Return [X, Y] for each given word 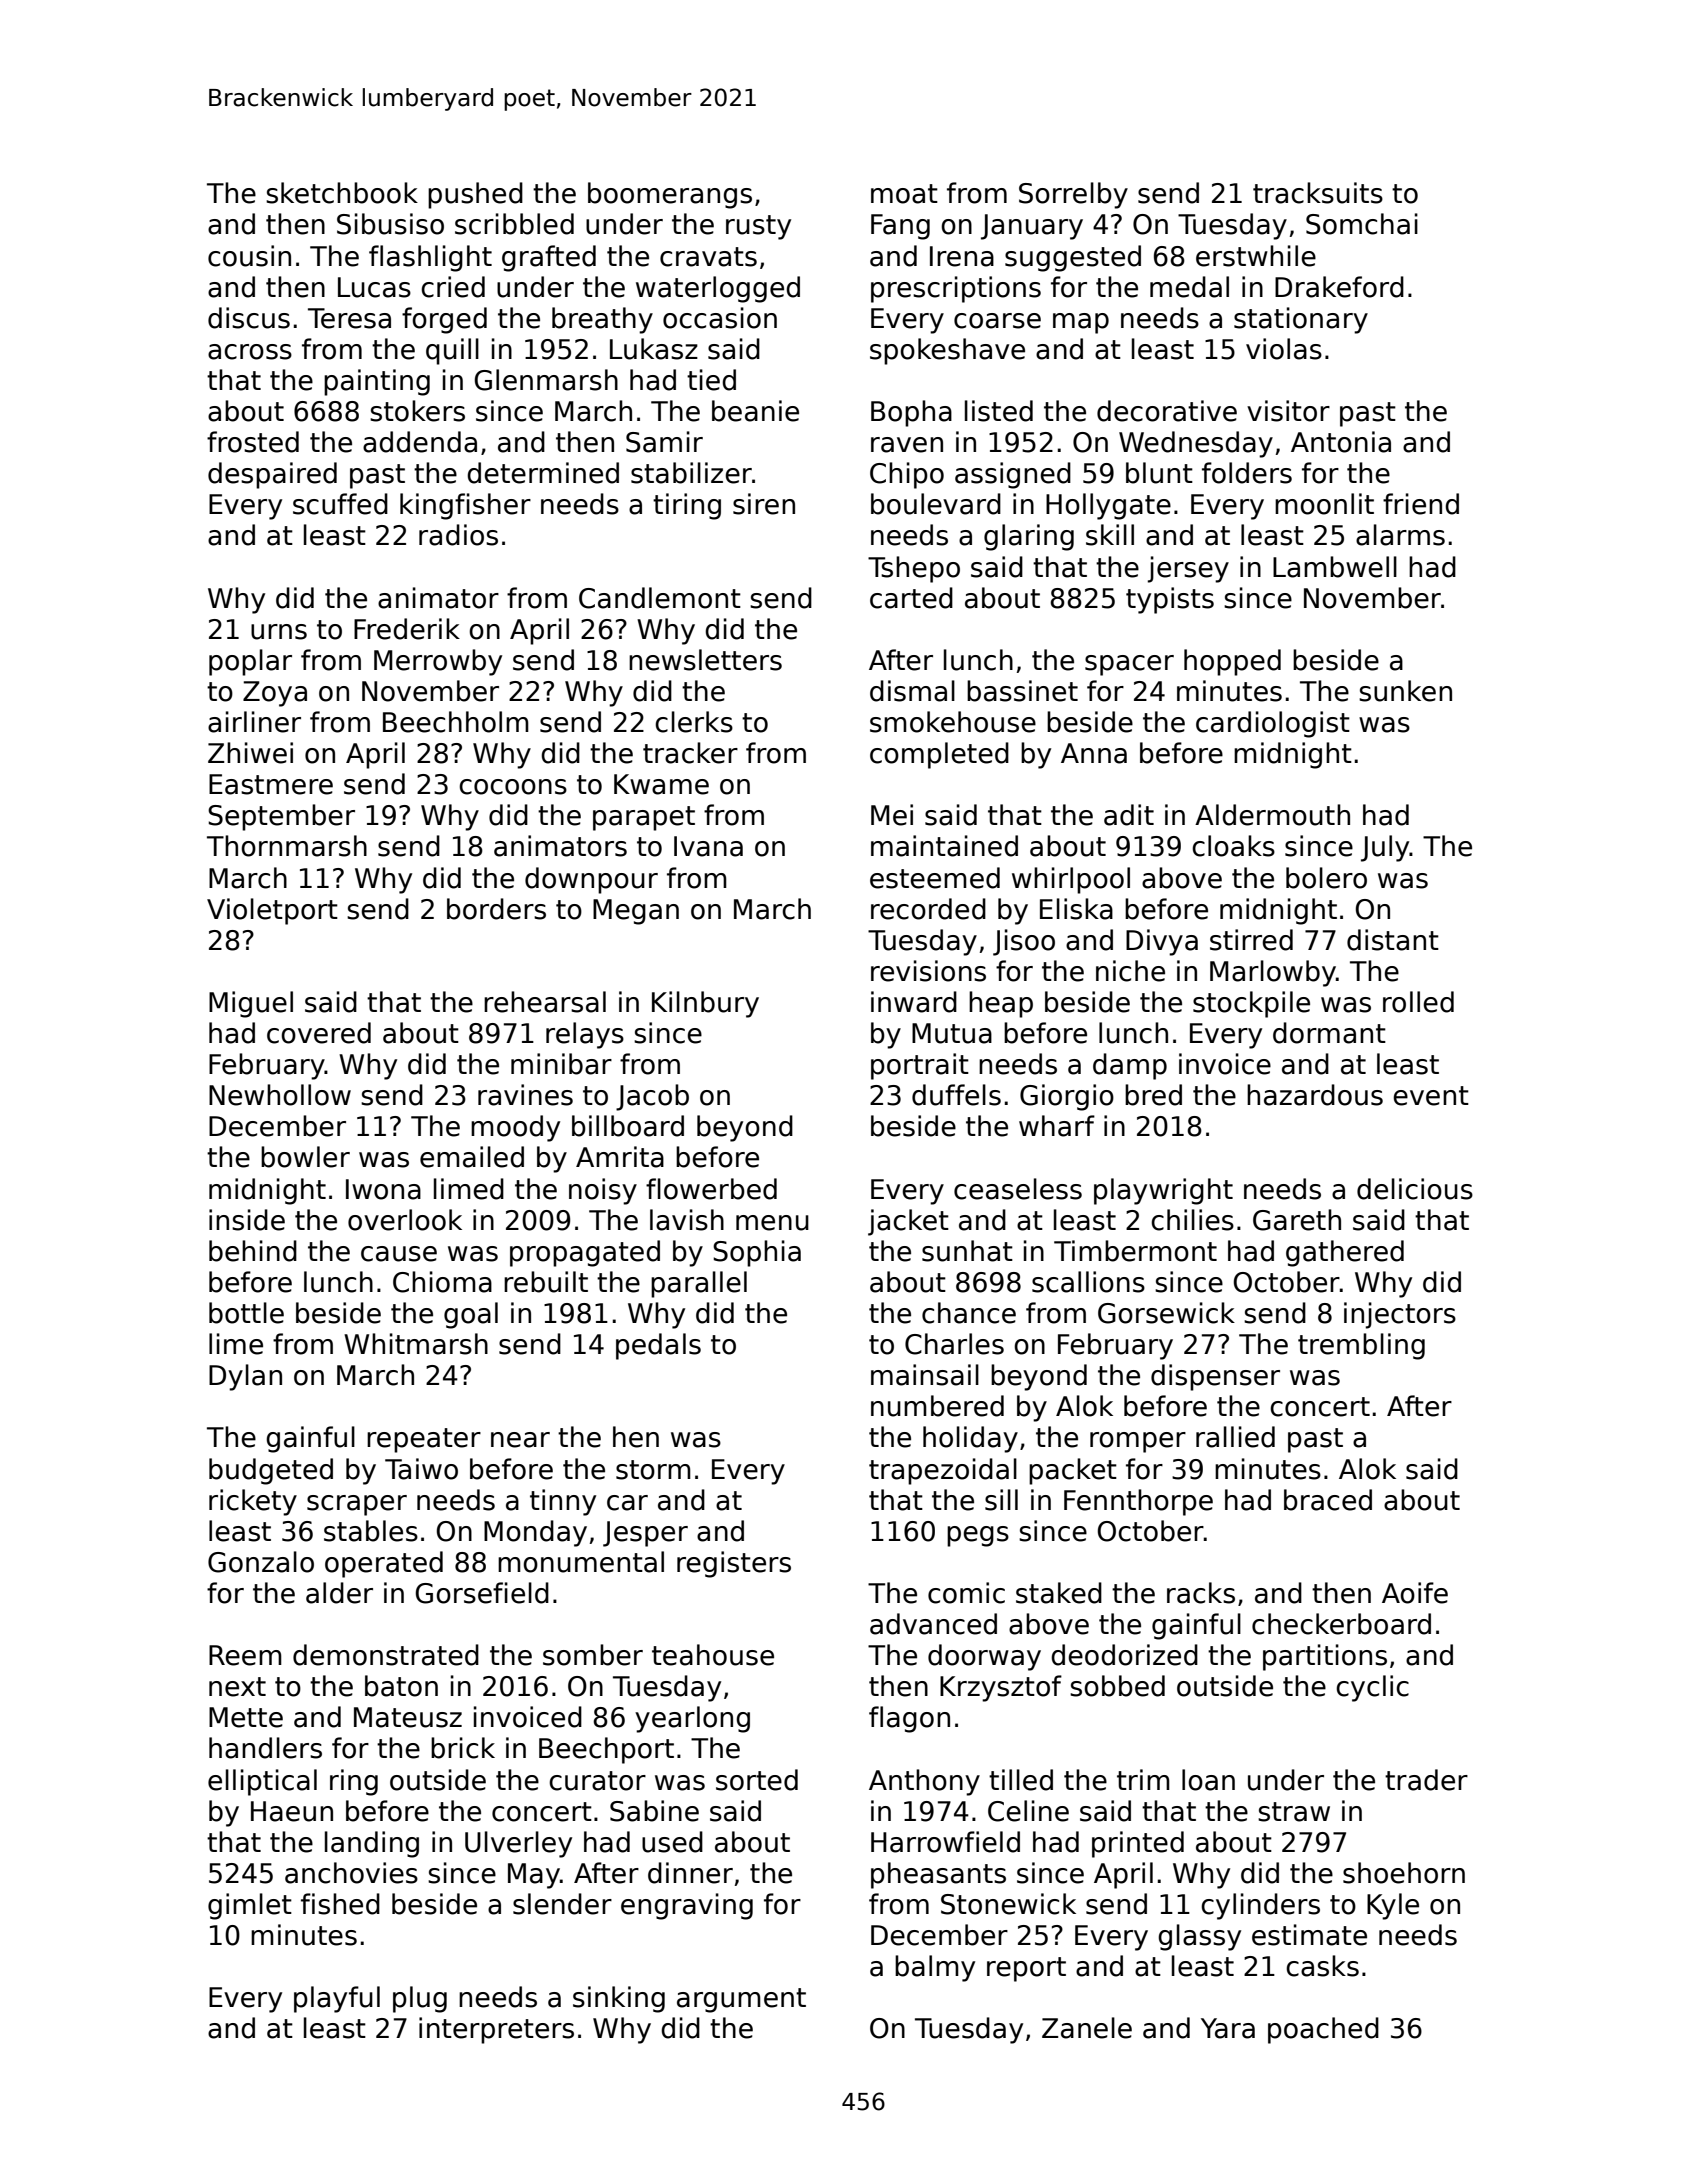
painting [377, 382]
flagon [909, 1719]
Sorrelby [1073, 195]
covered [319, 1033]
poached [1323, 2030]
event [1431, 1096]
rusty [758, 227]
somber [593, 1655]
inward [914, 1002]
